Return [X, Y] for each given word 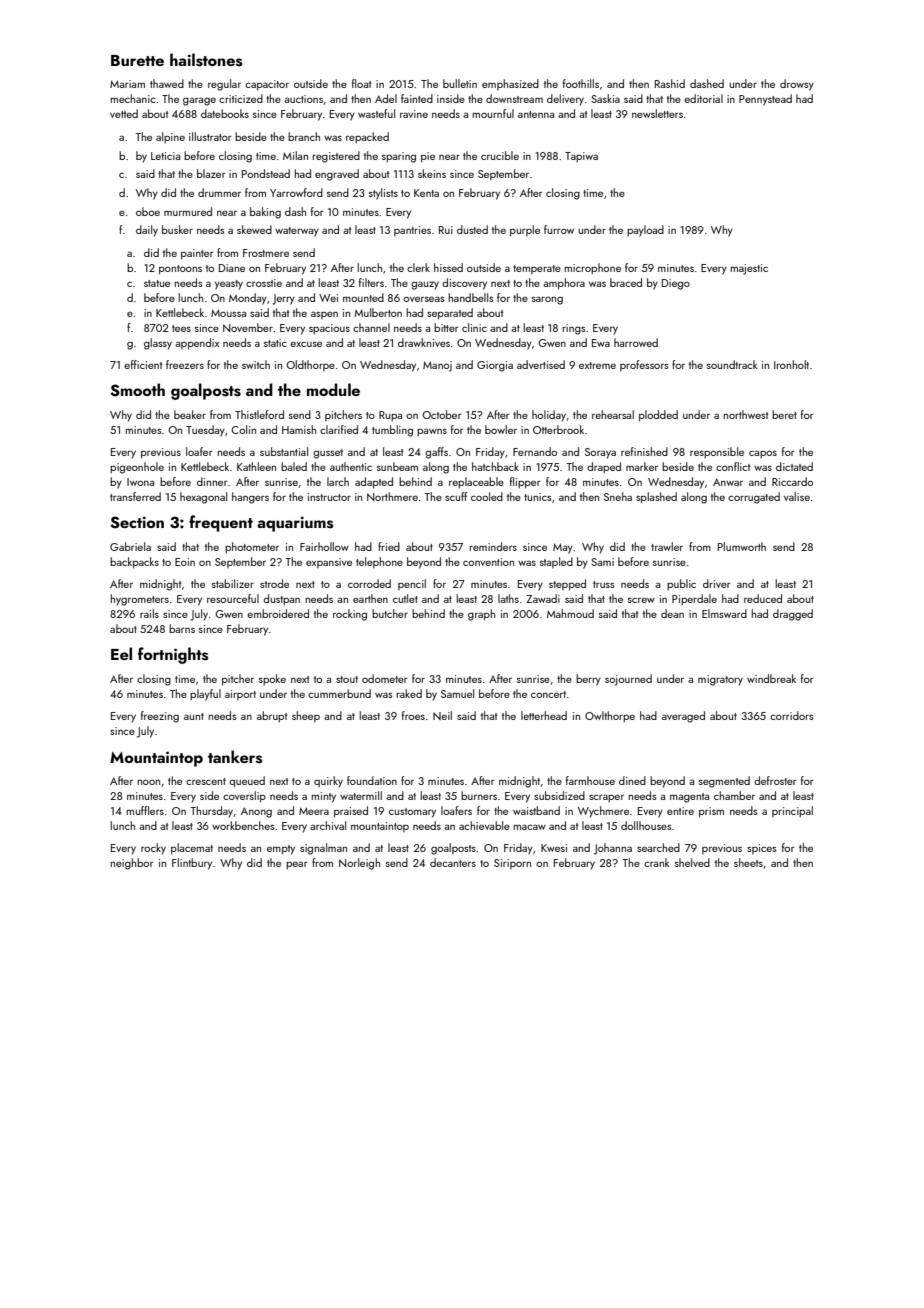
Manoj [437, 366]
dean [672, 613]
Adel [386, 98]
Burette [137, 60]
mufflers [145, 810]
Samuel [457, 693]
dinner [212, 481]
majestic [749, 269]
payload [645, 231]
